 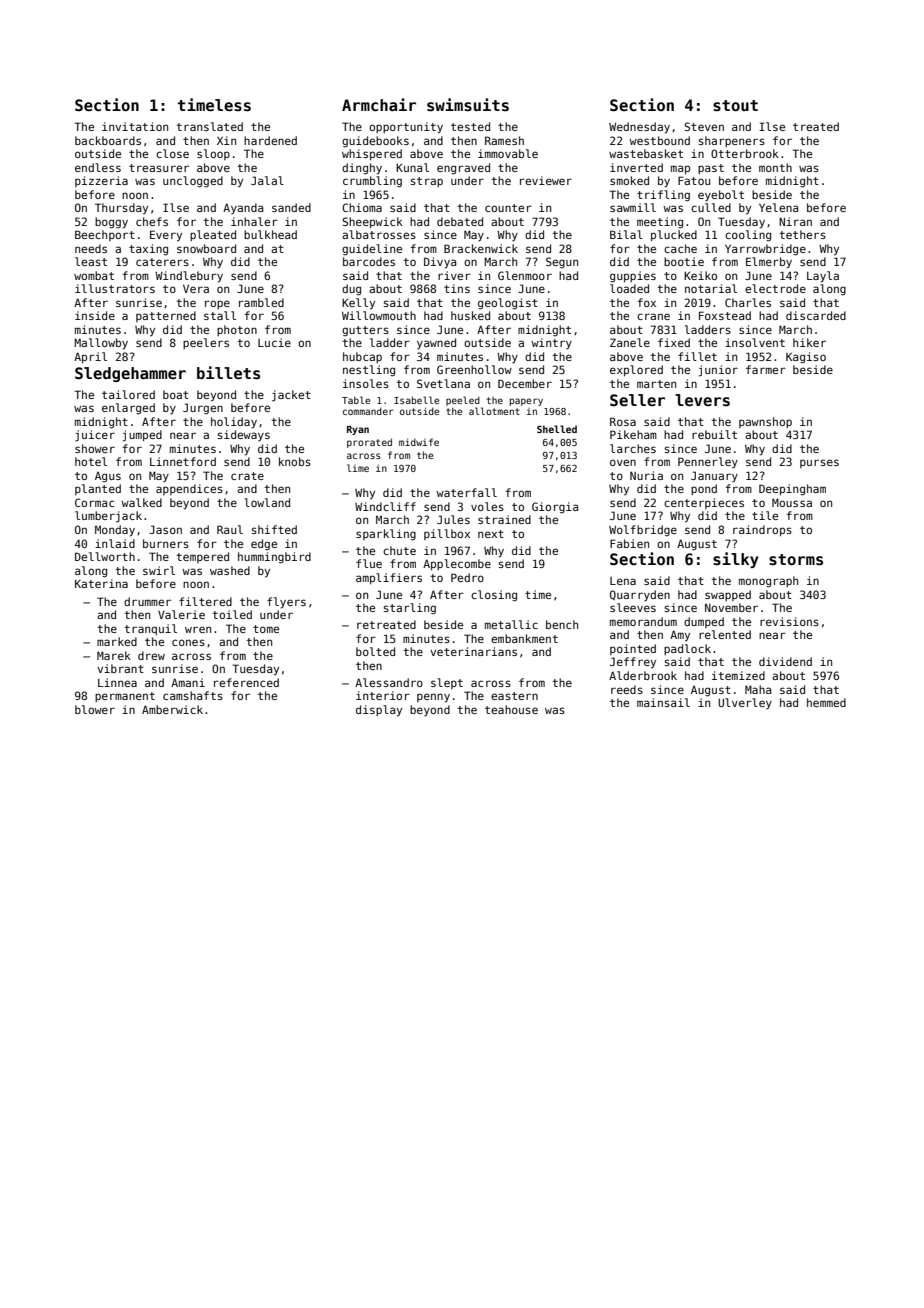 I want to click on blower, so click(x=95, y=709).
